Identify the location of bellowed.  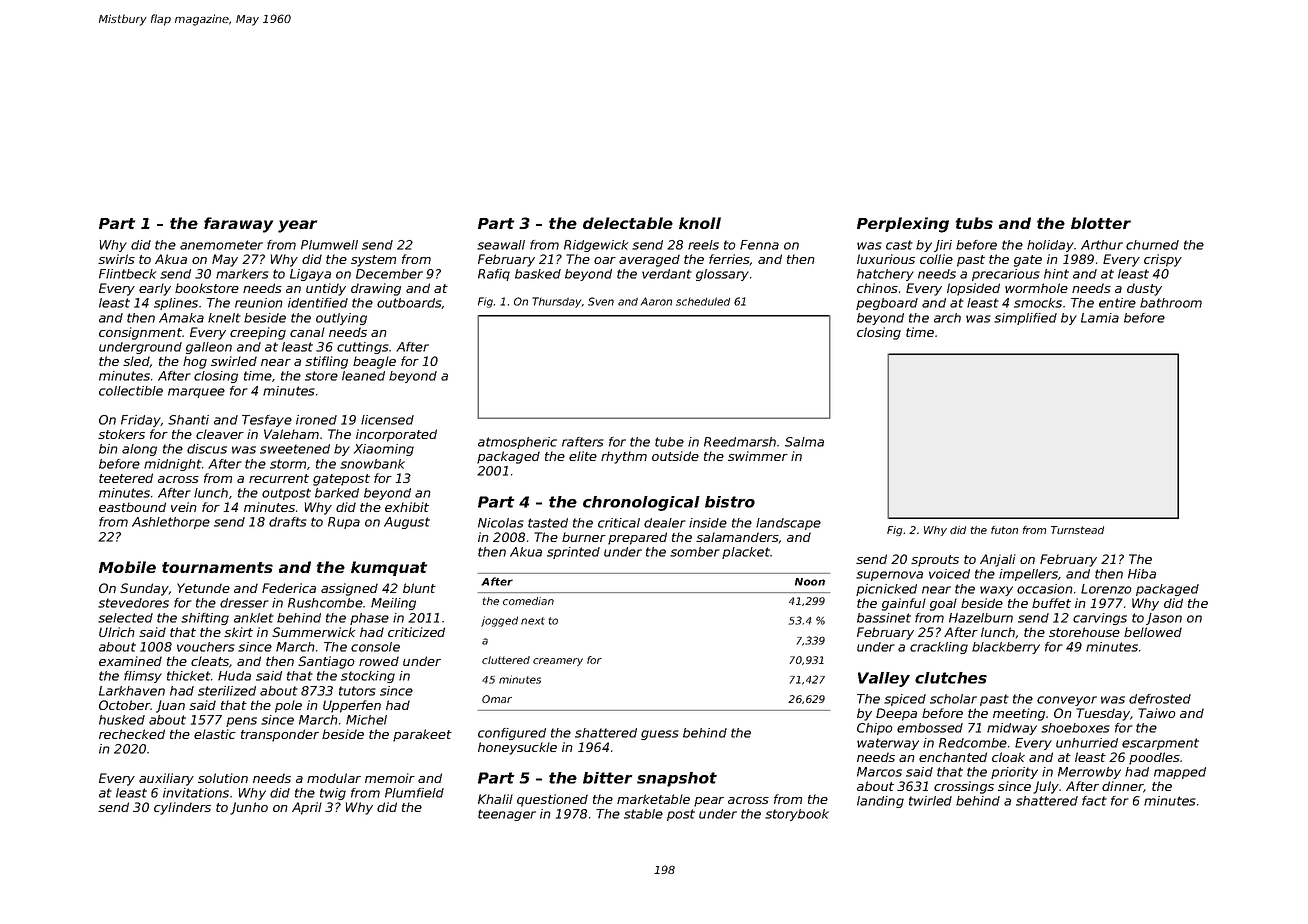
(1153, 632).
